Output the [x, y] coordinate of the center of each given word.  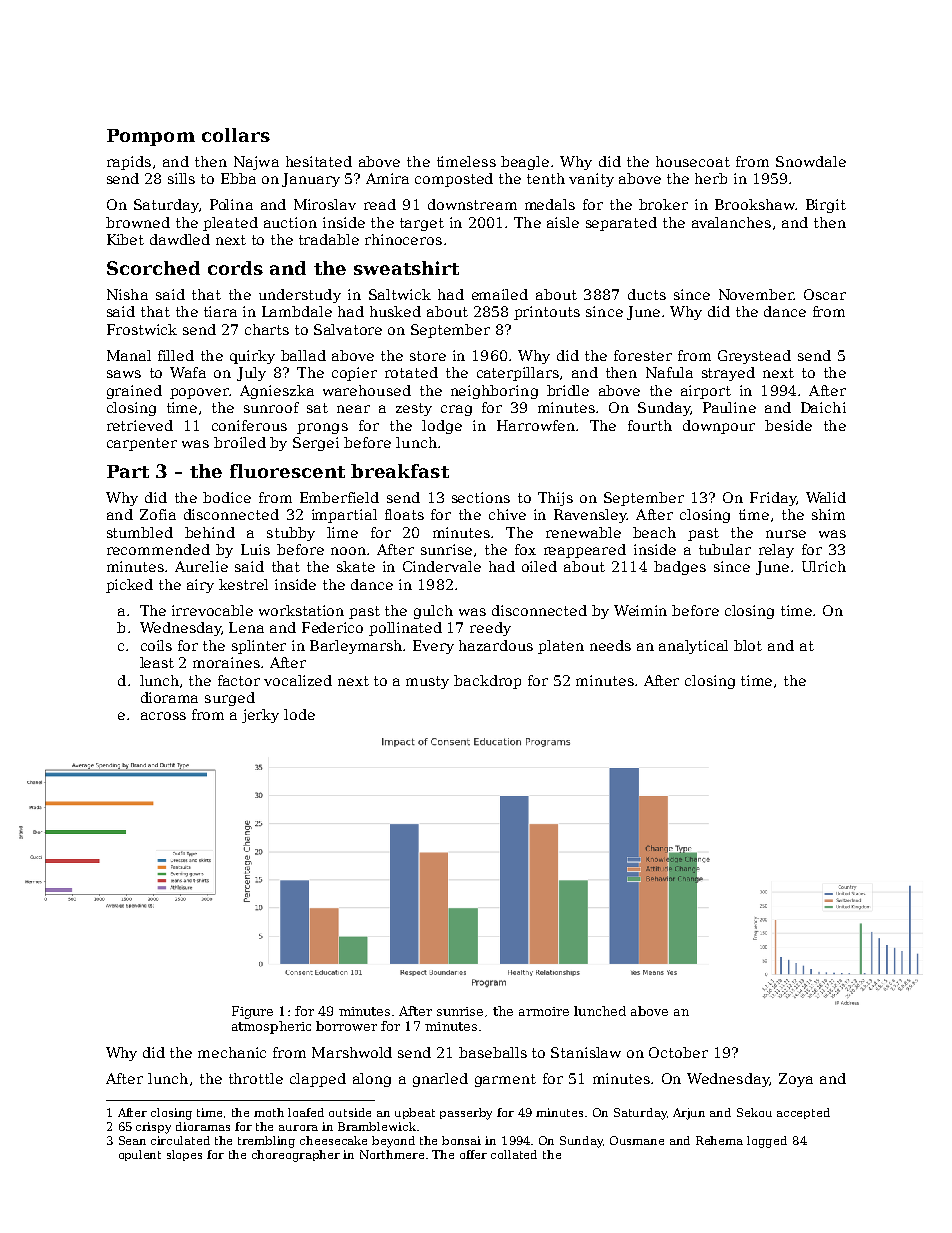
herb [711, 178]
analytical [693, 647]
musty [427, 682]
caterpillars [518, 374]
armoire [544, 1011]
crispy [153, 1128]
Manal [129, 355]
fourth [650, 425]
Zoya [796, 1080]
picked [129, 586]
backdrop [487, 682]
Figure [252, 1012]
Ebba [238, 178]
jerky [260, 716]
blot [748, 645]
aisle [563, 222]
